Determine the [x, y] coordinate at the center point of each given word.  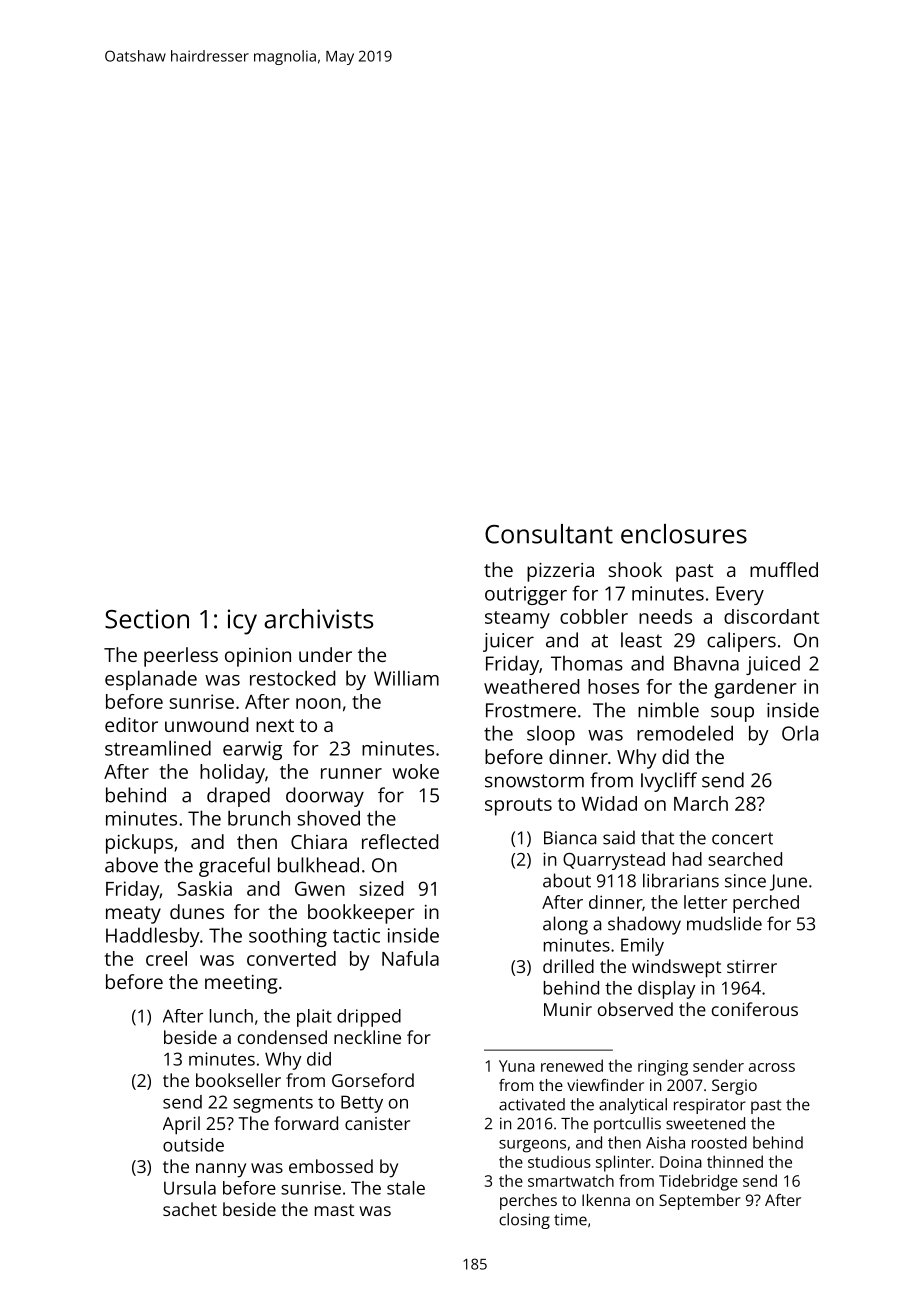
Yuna [517, 1066]
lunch [231, 1016]
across [772, 1067]
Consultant [549, 534]
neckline [367, 1037]
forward [306, 1123]
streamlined [158, 748]
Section [147, 619]
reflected [400, 841]
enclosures [684, 534]
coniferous [755, 1009]
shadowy [644, 925]
